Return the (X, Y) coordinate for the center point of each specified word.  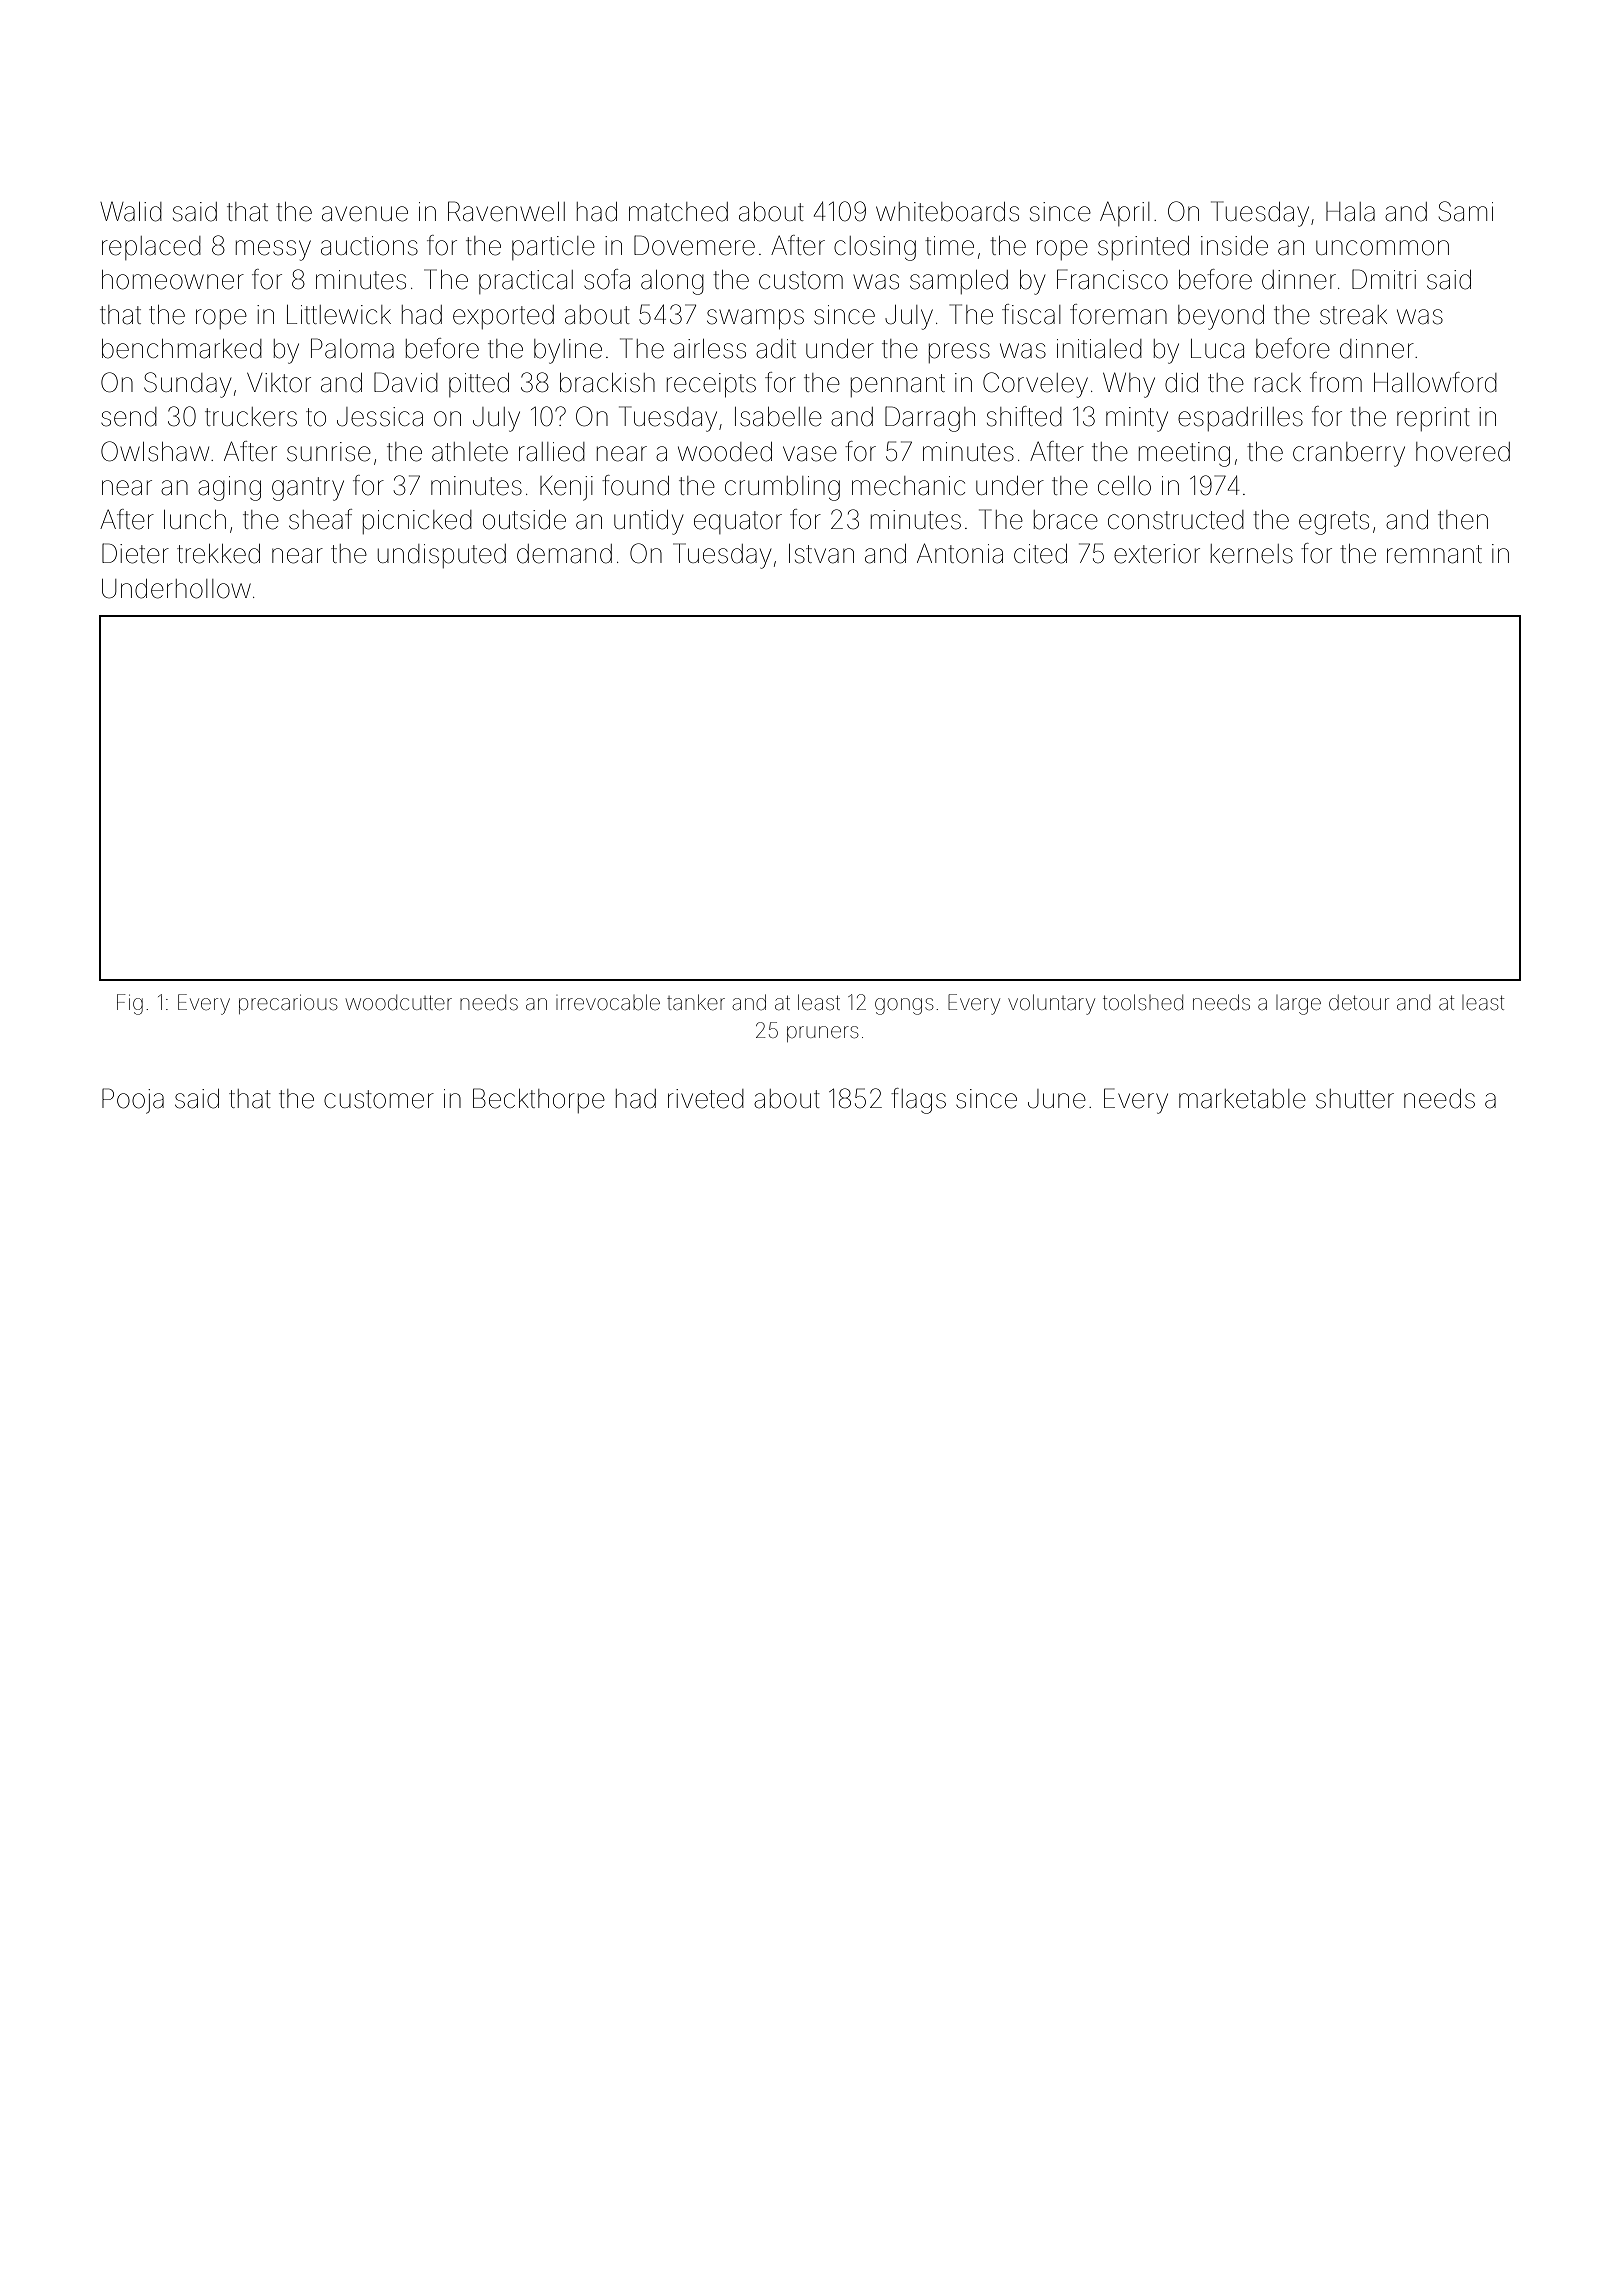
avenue (365, 214)
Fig (130, 1004)
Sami (1466, 211)
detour (1359, 1002)
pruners (822, 1034)
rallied (552, 452)
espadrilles (1240, 419)
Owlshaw (155, 451)
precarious (288, 1004)
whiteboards (947, 212)
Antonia (960, 553)
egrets (1334, 523)
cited (1040, 554)
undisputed (442, 556)
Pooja (133, 1101)
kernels (1252, 554)
